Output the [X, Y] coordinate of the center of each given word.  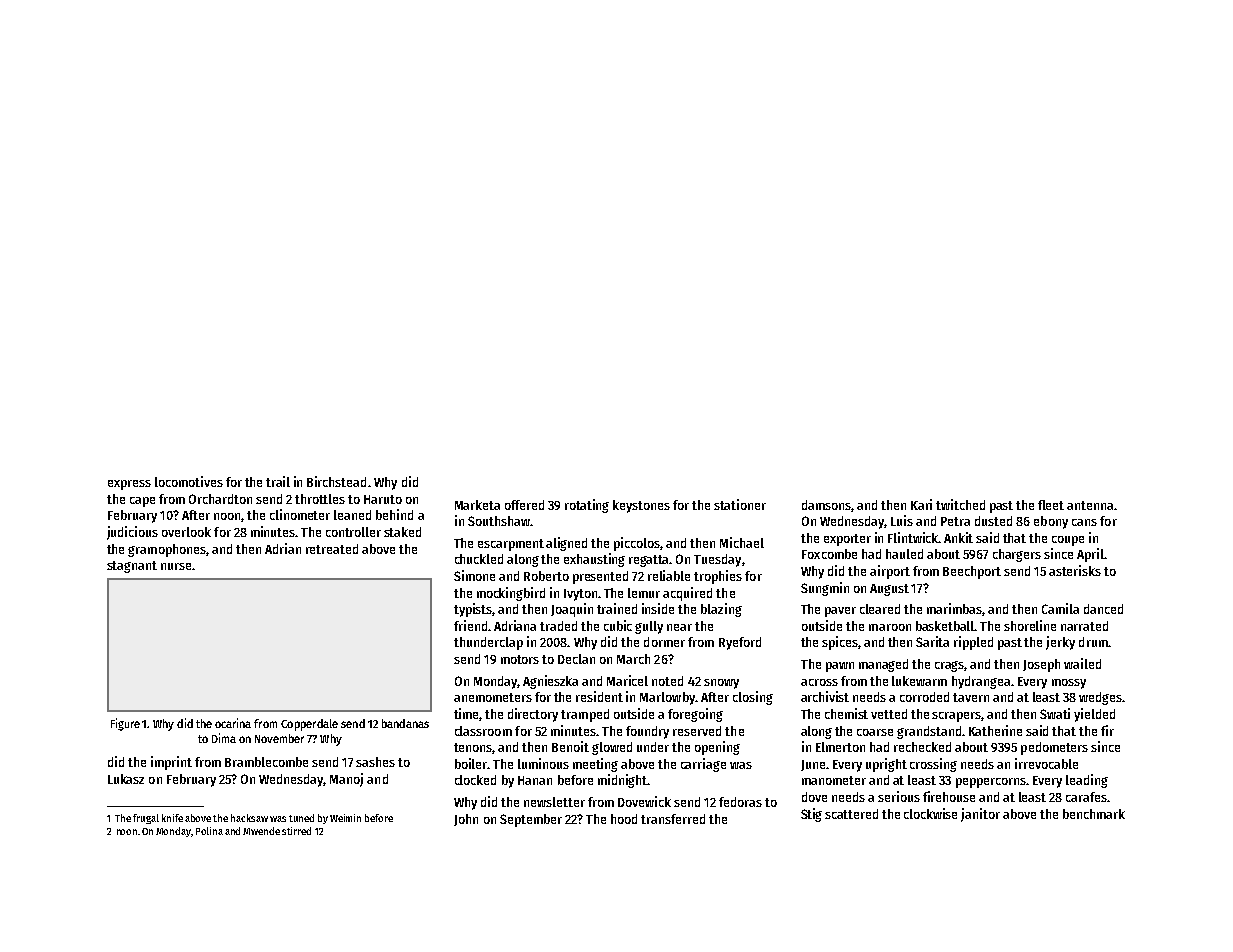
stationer [740, 504]
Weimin [345, 818]
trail [278, 481]
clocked [475, 780]
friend [470, 625]
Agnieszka [550, 682]
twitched [960, 504]
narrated [1084, 626]
